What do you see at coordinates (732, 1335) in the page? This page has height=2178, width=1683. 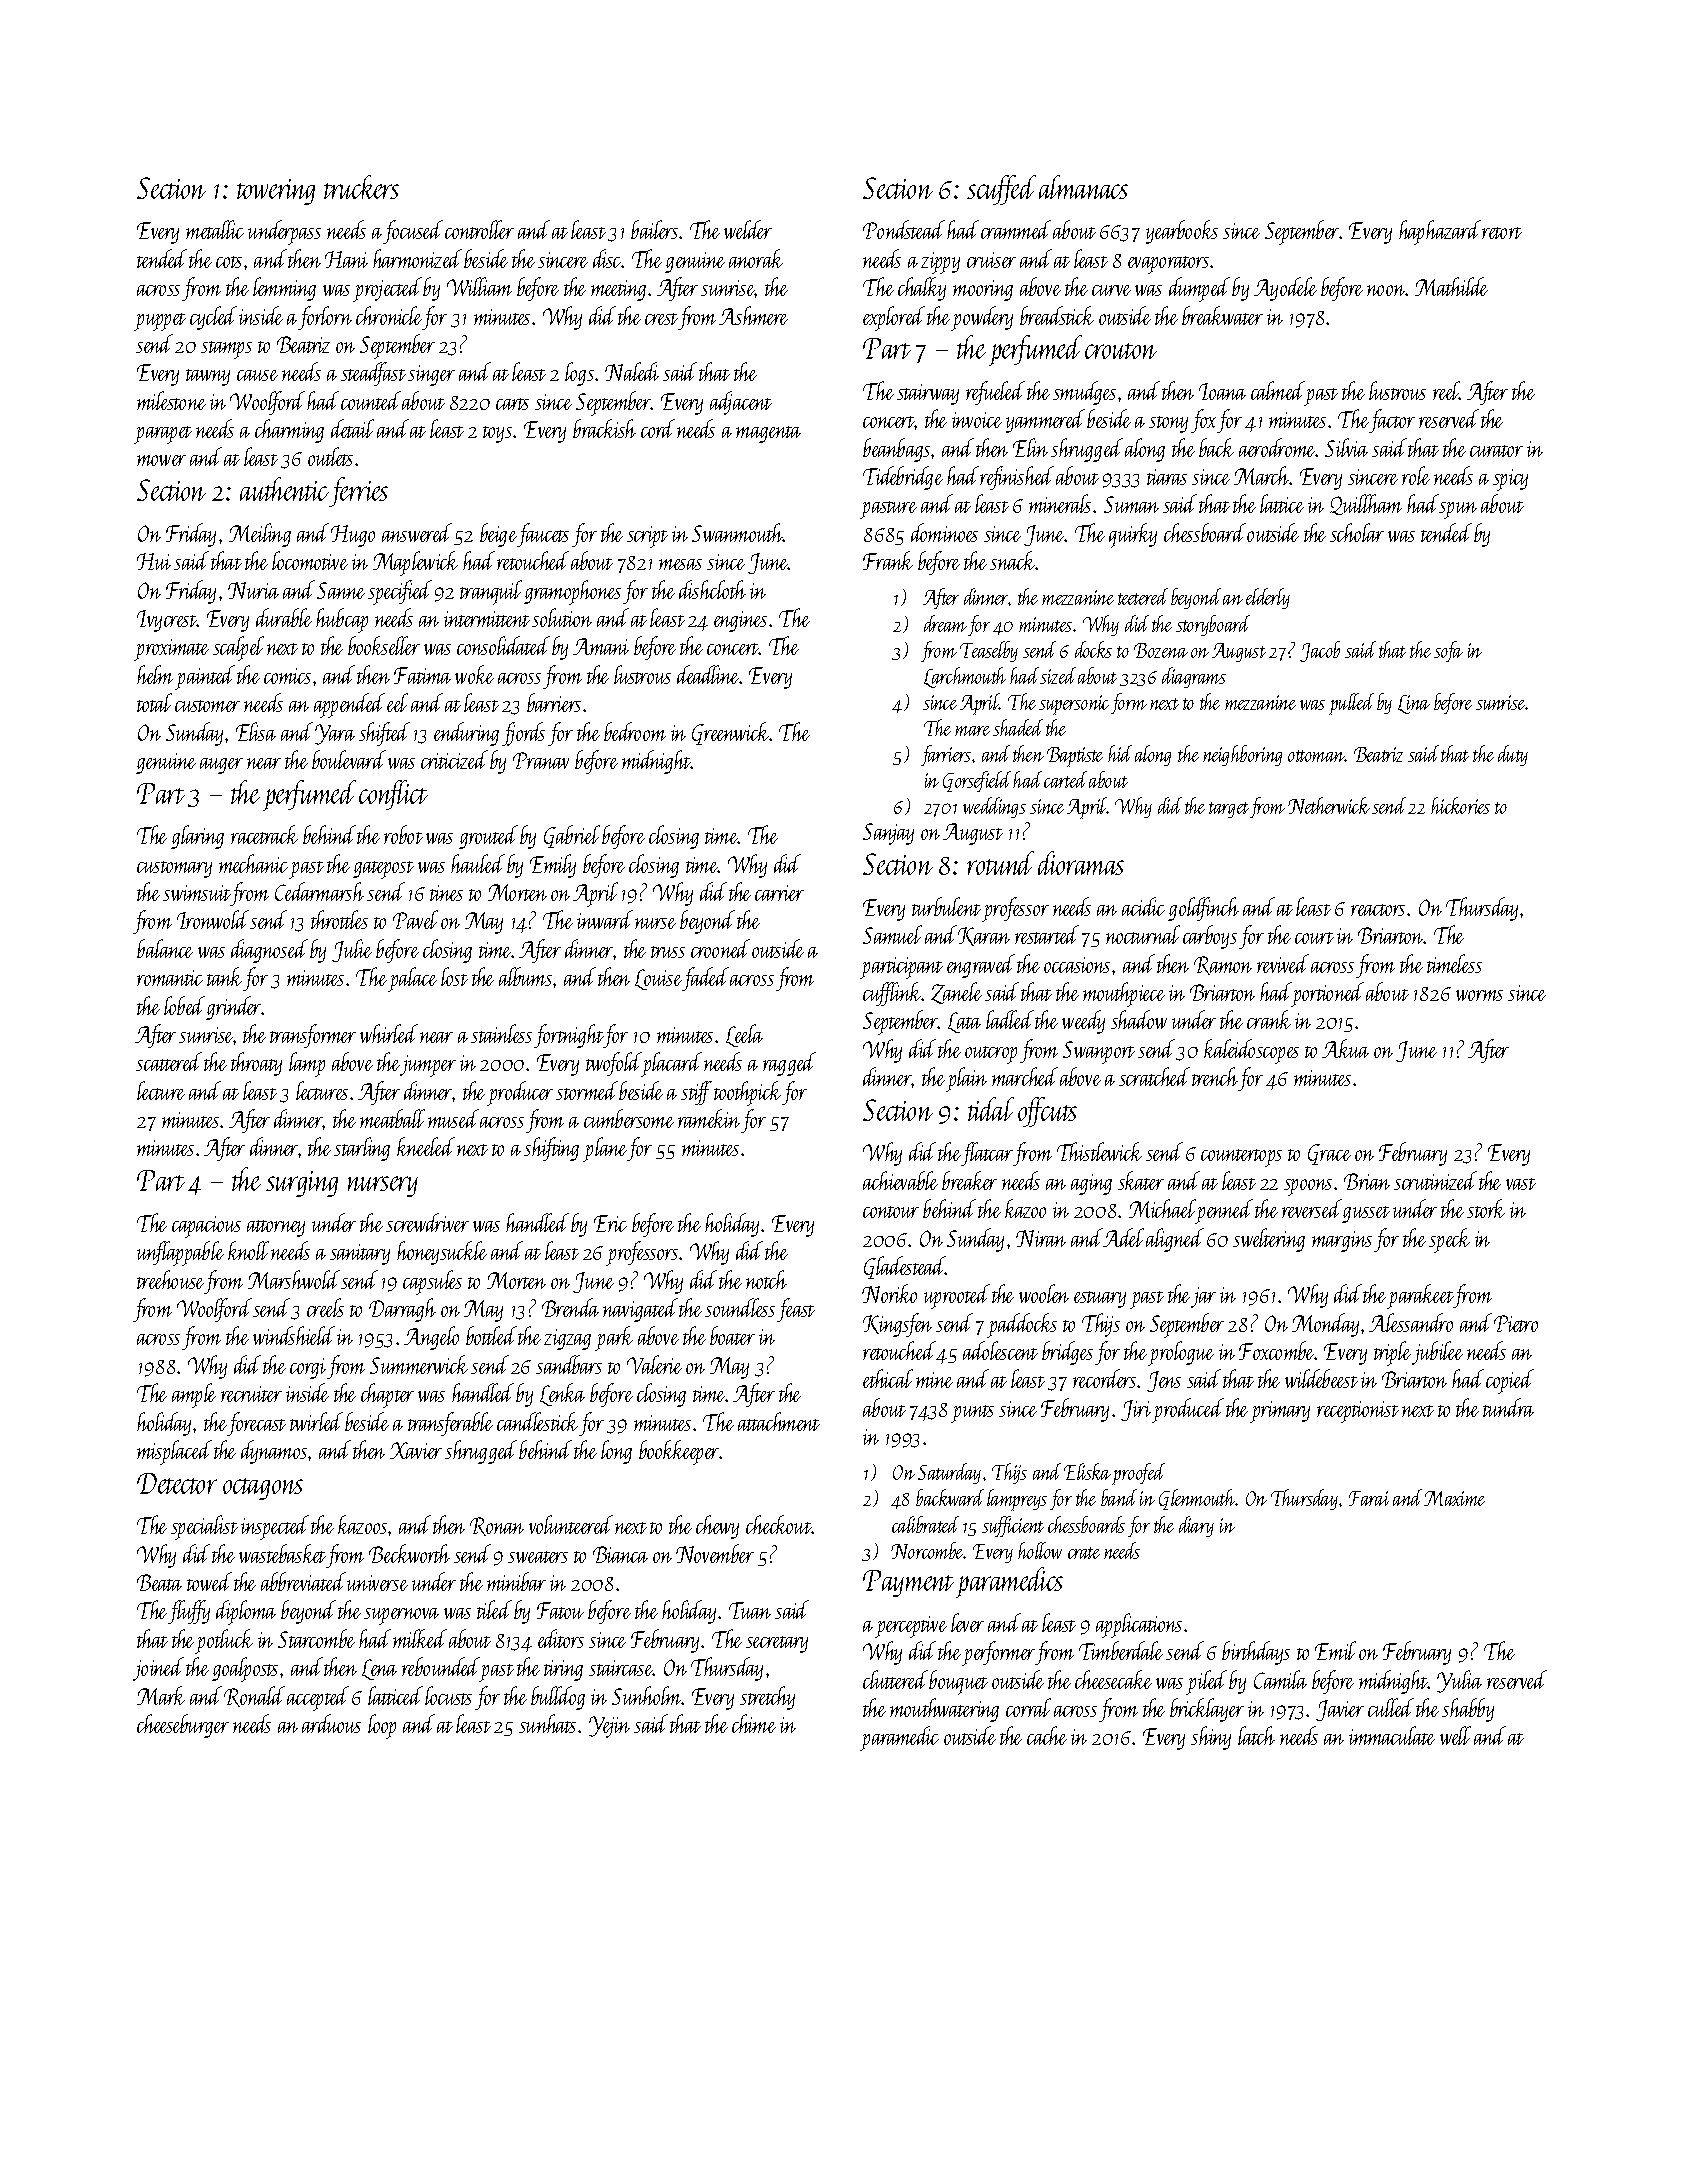 I see `boater` at bounding box center [732, 1335].
